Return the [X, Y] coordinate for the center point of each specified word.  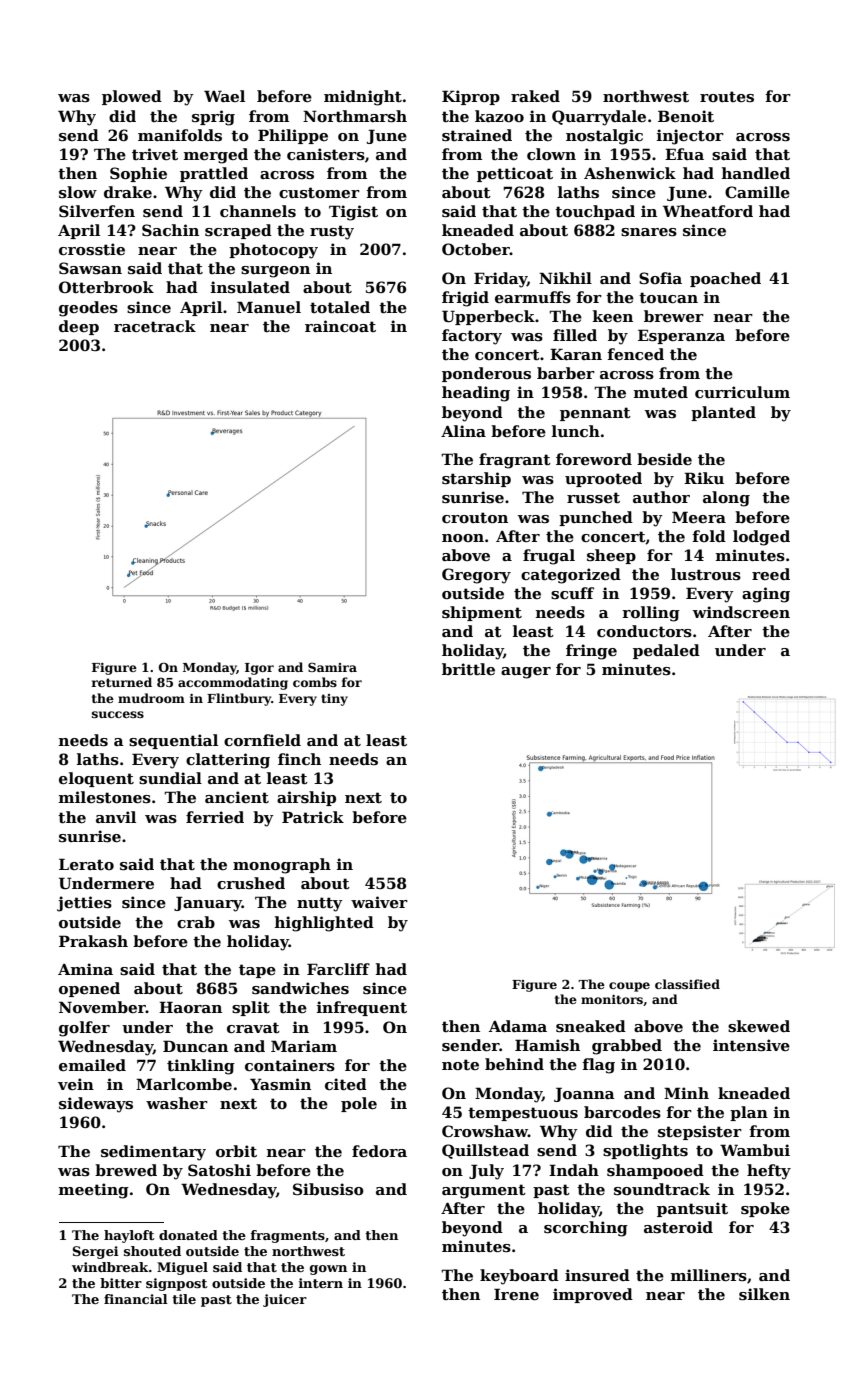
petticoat [515, 174]
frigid [465, 299]
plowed [132, 97]
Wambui [755, 1150]
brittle [468, 669]
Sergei [96, 1252]
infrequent [362, 1008]
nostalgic [604, 137]
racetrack [155, 326]
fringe [591, 652]
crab [196, 922]
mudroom [151, 698]
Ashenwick [630, 173]
